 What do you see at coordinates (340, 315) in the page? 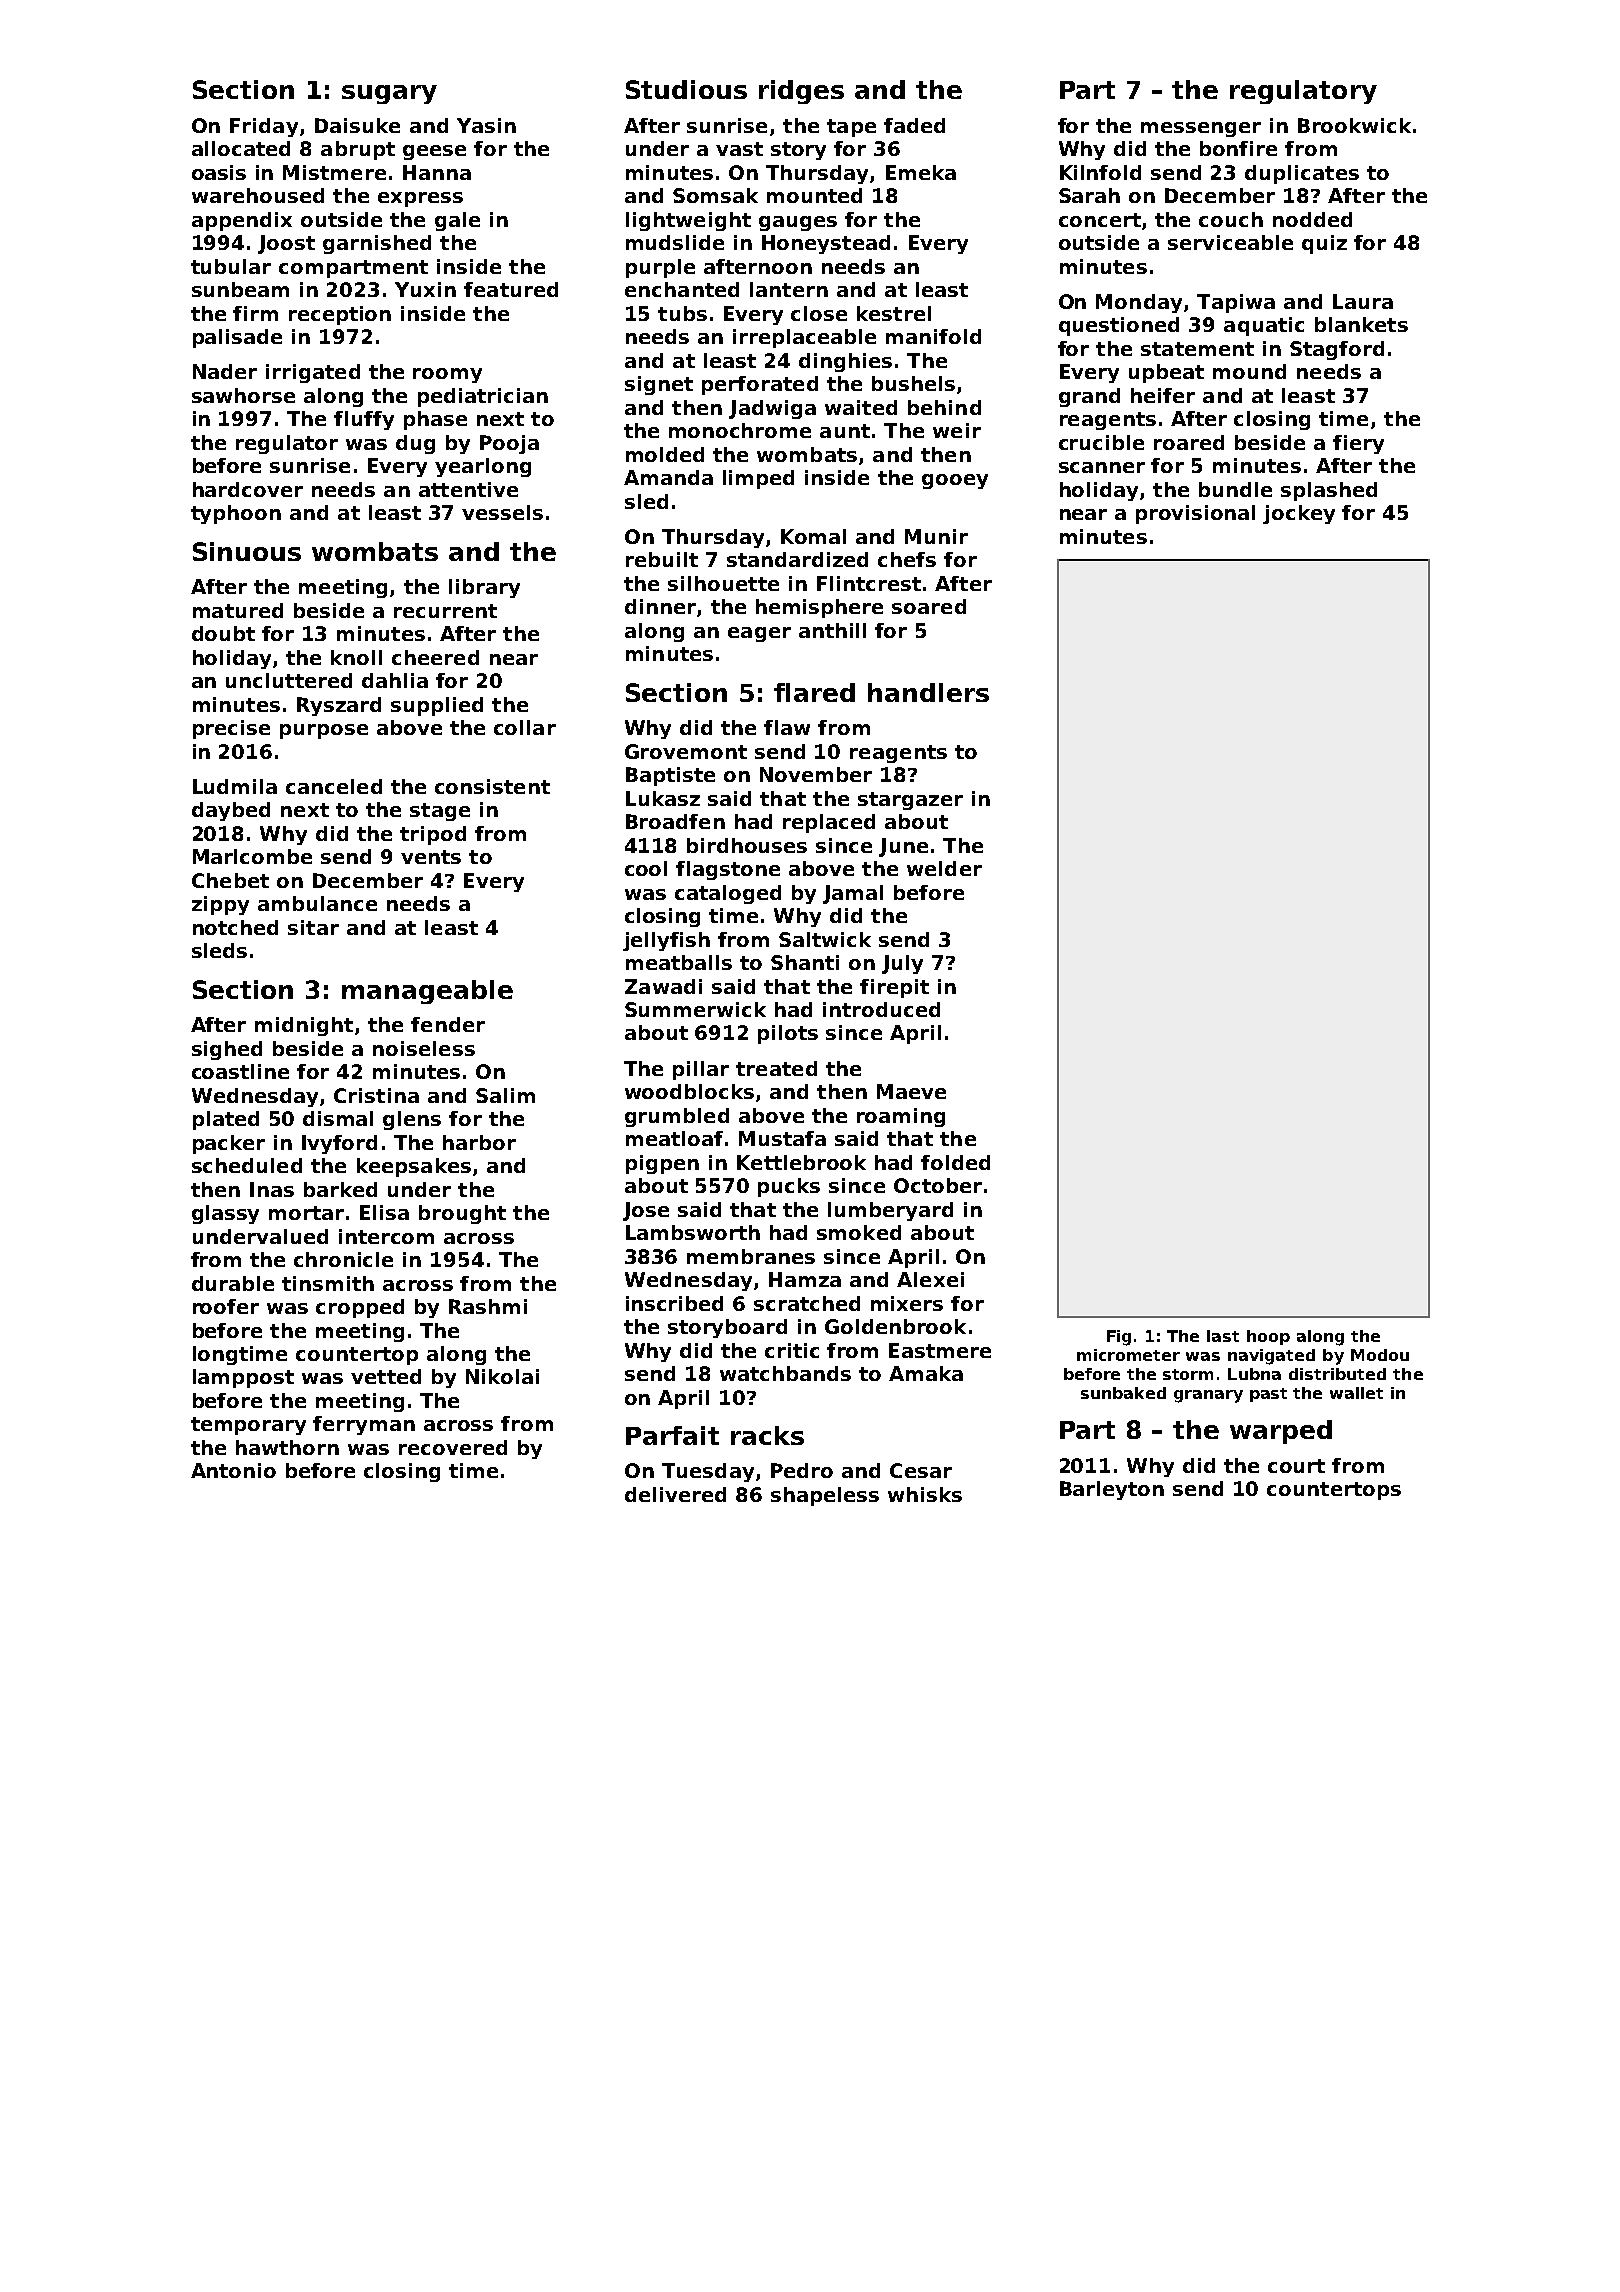
I see `reception` at bounding box center [340, 315].
